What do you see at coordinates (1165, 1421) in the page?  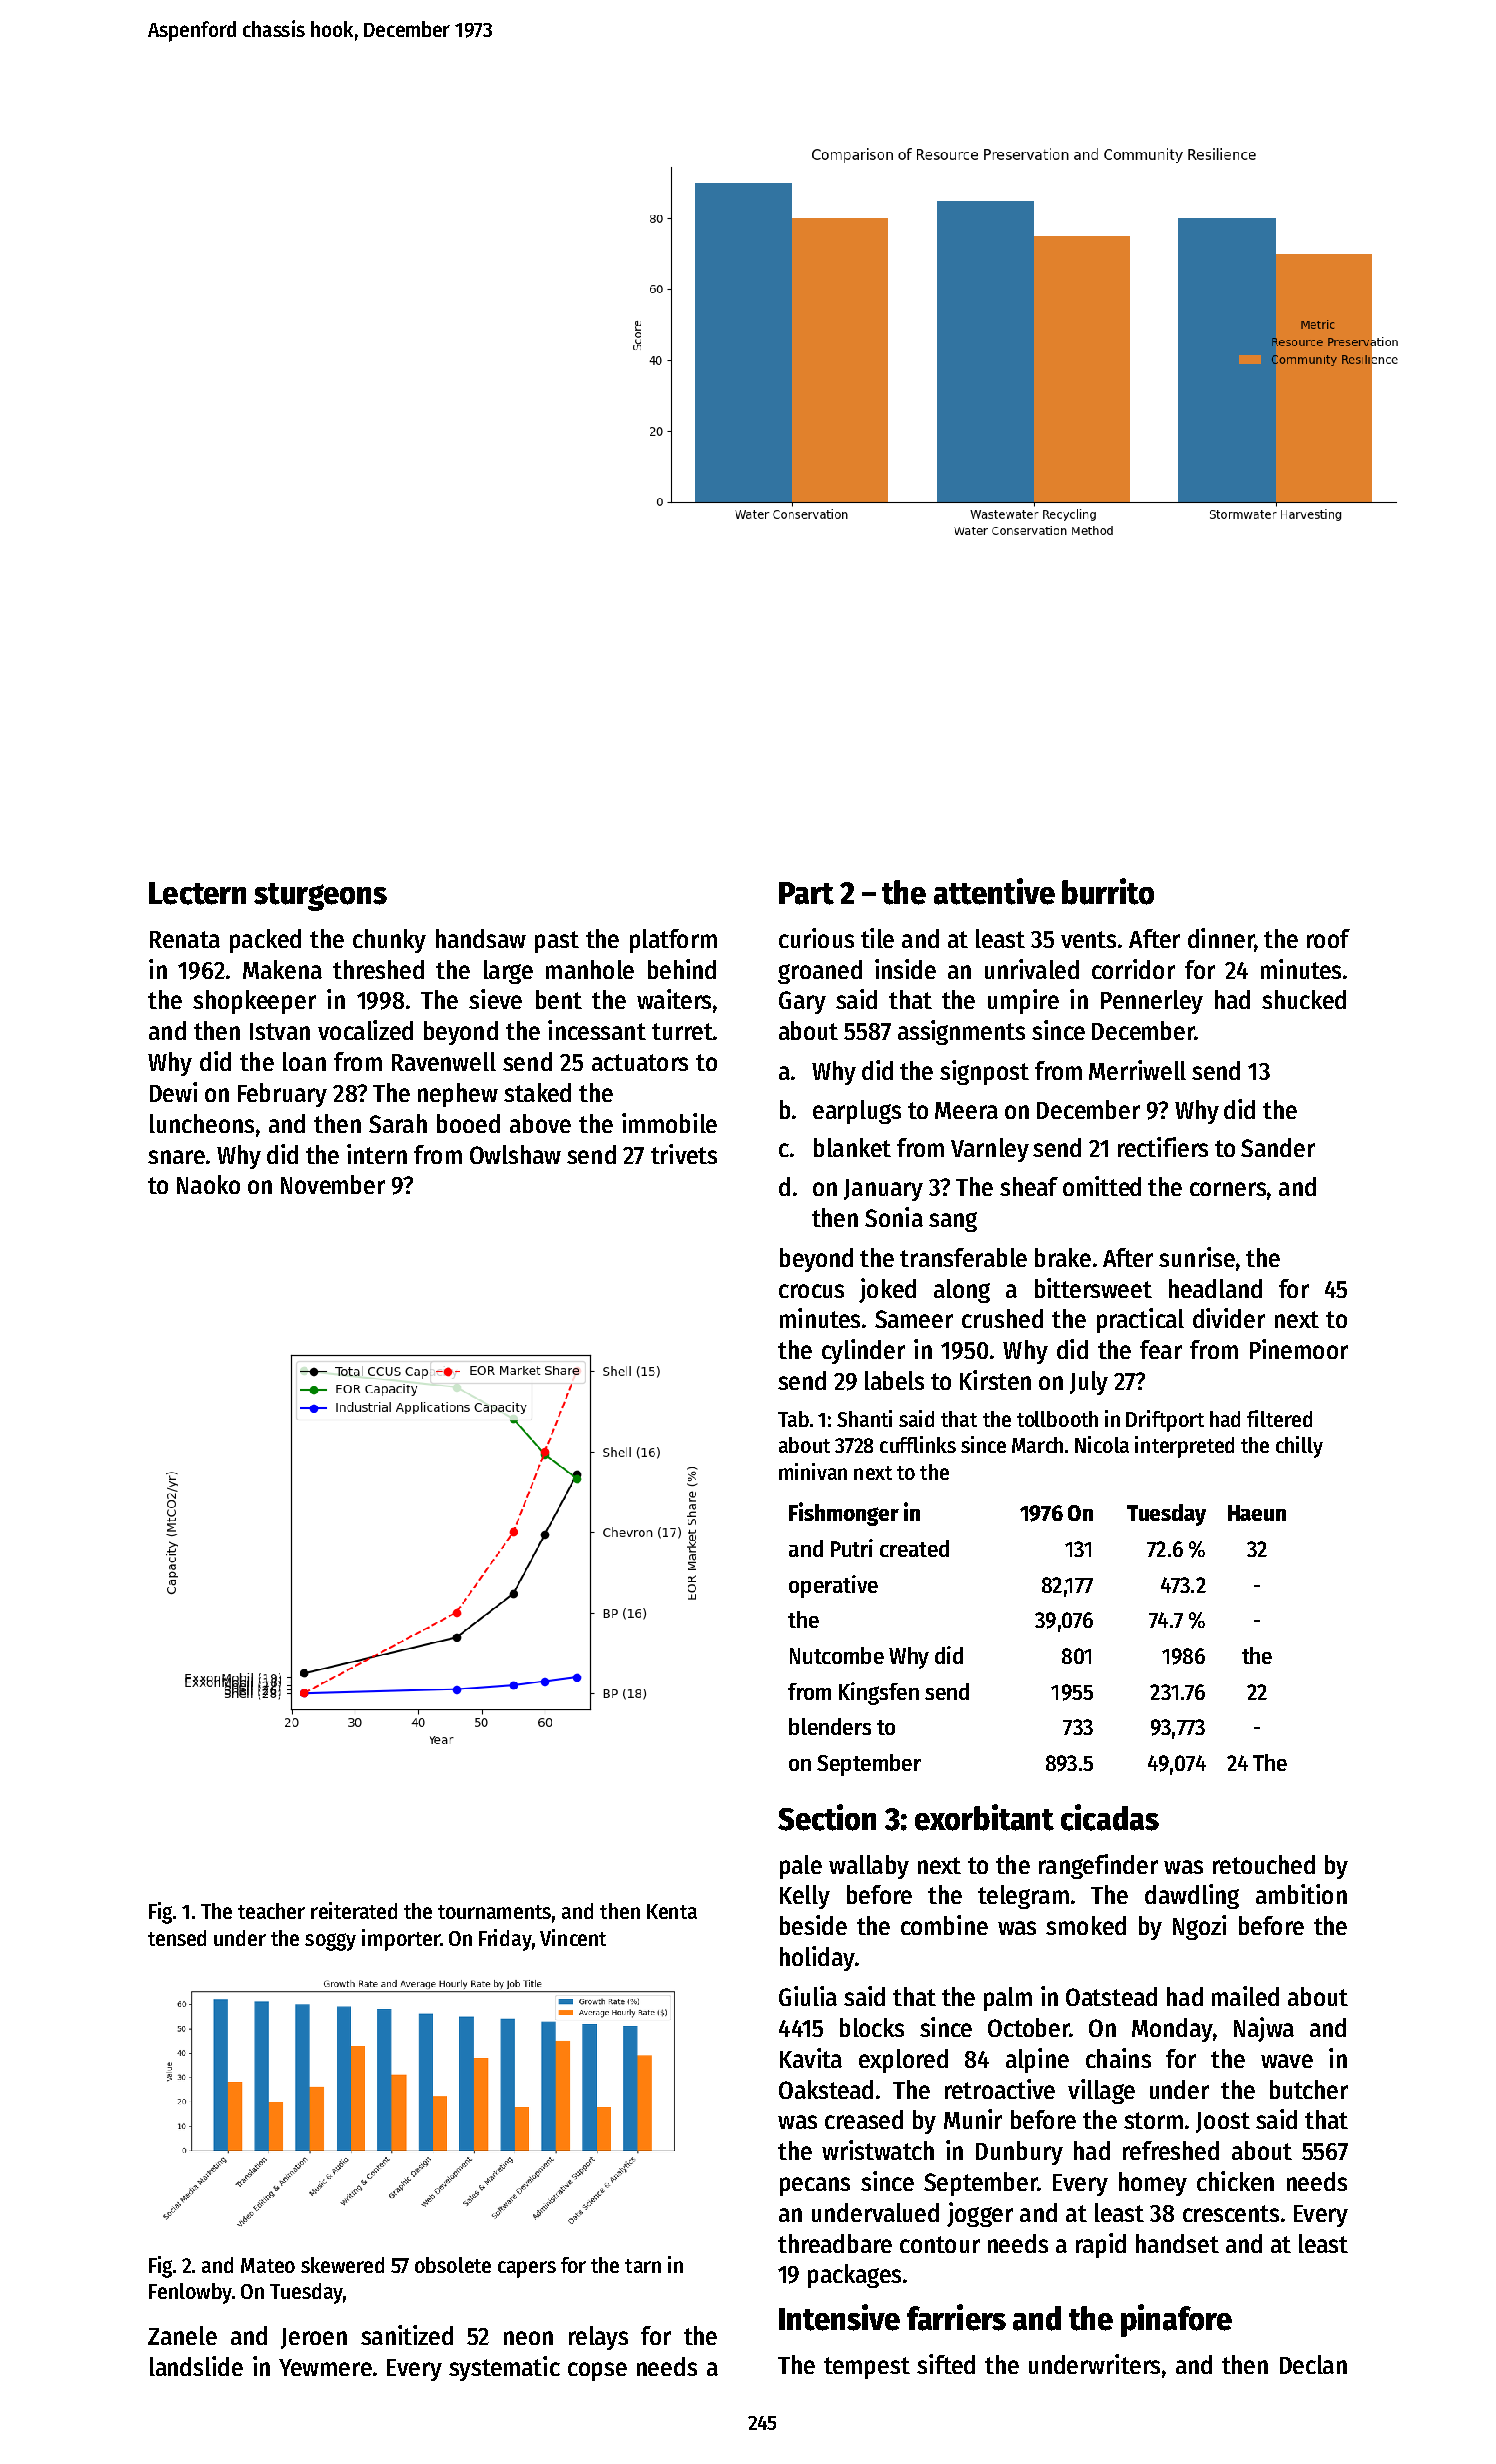 I see `Driftport` at bounding box center [1165, 1421].
